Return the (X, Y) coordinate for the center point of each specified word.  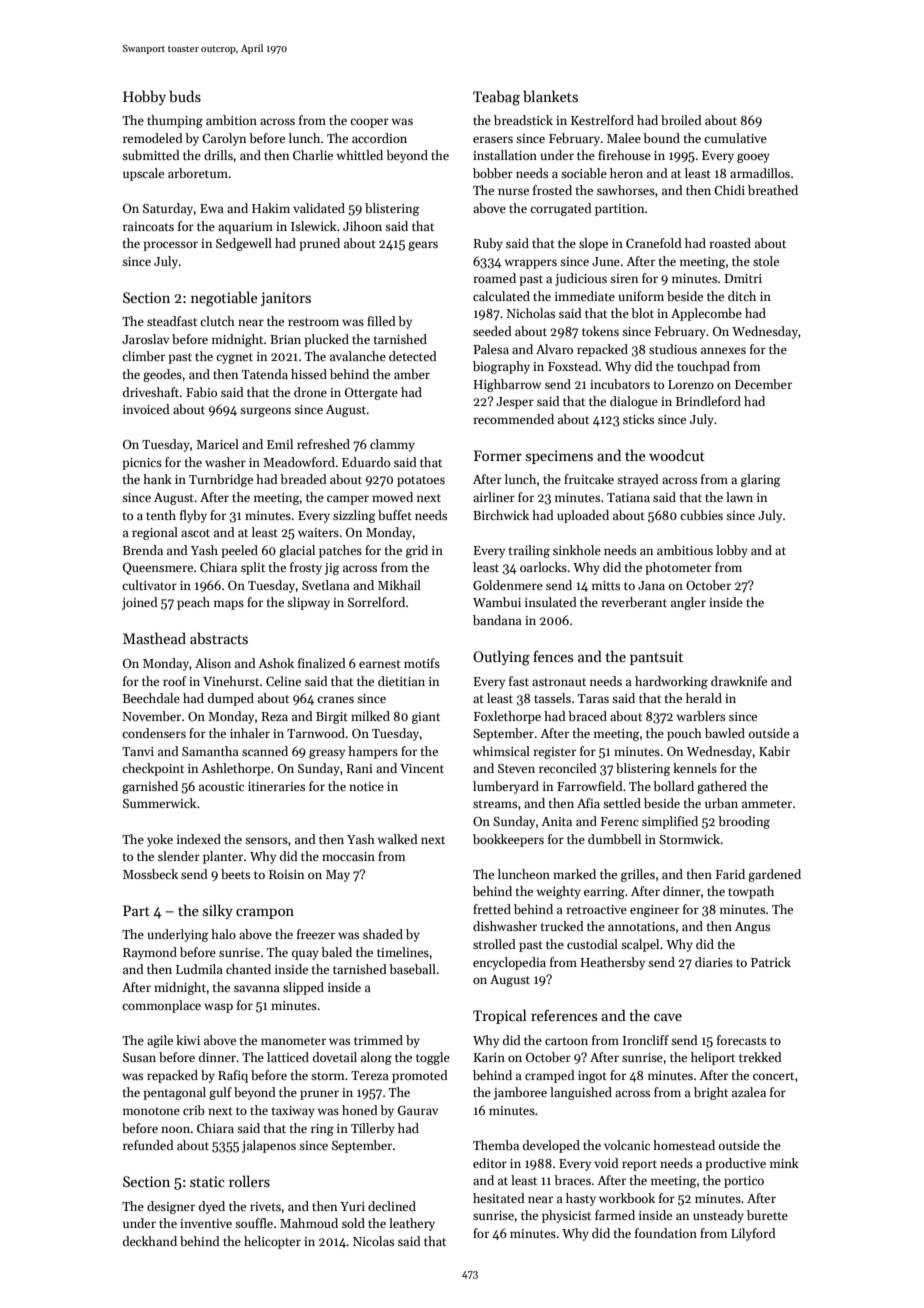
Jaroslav (145, 339)
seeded (492, 331)
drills (218, 155)
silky (218, 911)
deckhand (150, 1241)
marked (574, 874)
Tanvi (138, 751)
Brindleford (708, 401)
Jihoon (362, 226)
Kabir (774, 751)
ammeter (767, 804)
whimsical (501, 751)
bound (661, 138)
